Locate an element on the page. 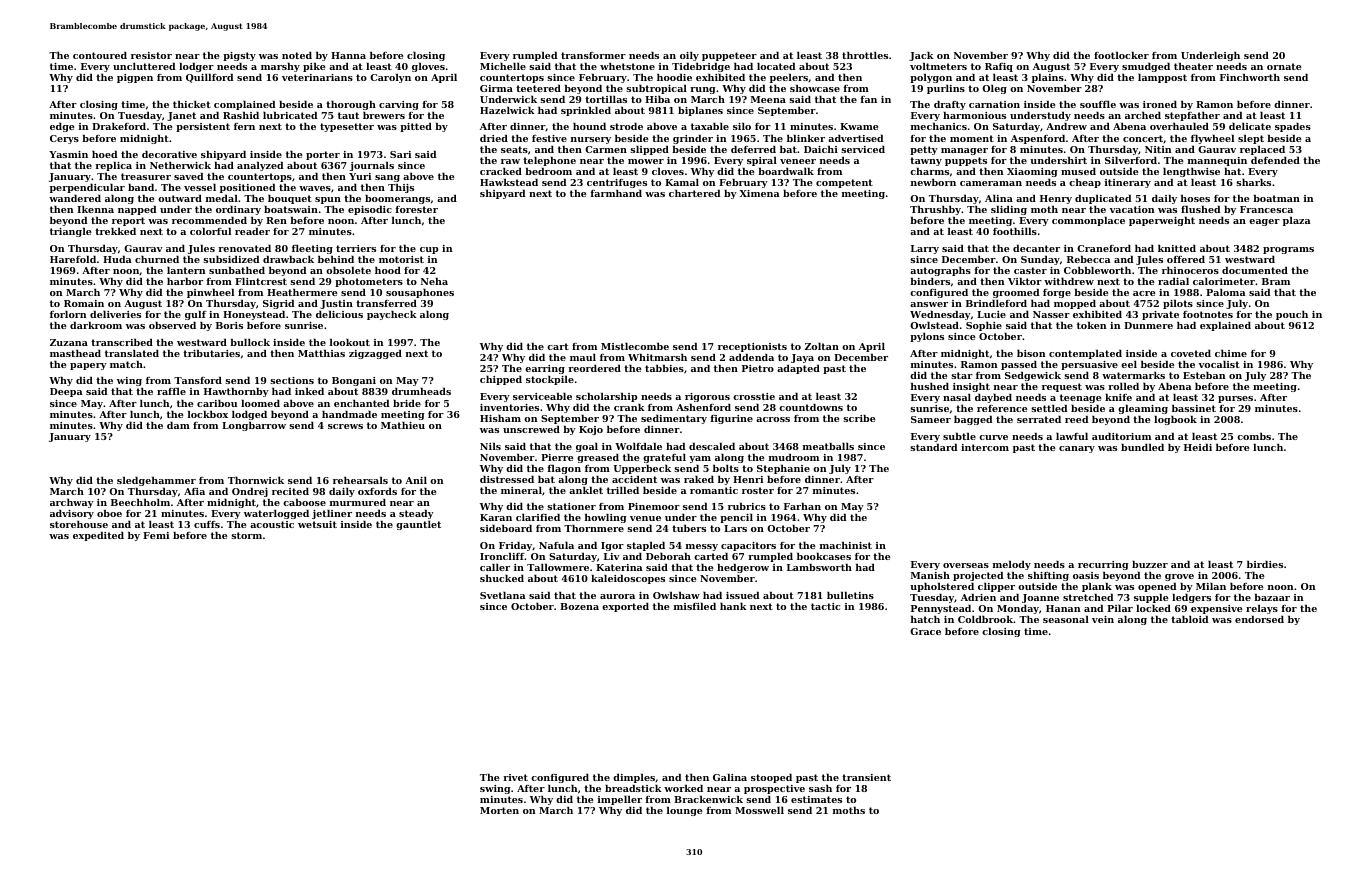 The width and height of the document is (1372, 887). footnotes is located at coordinates (1208, 314).
